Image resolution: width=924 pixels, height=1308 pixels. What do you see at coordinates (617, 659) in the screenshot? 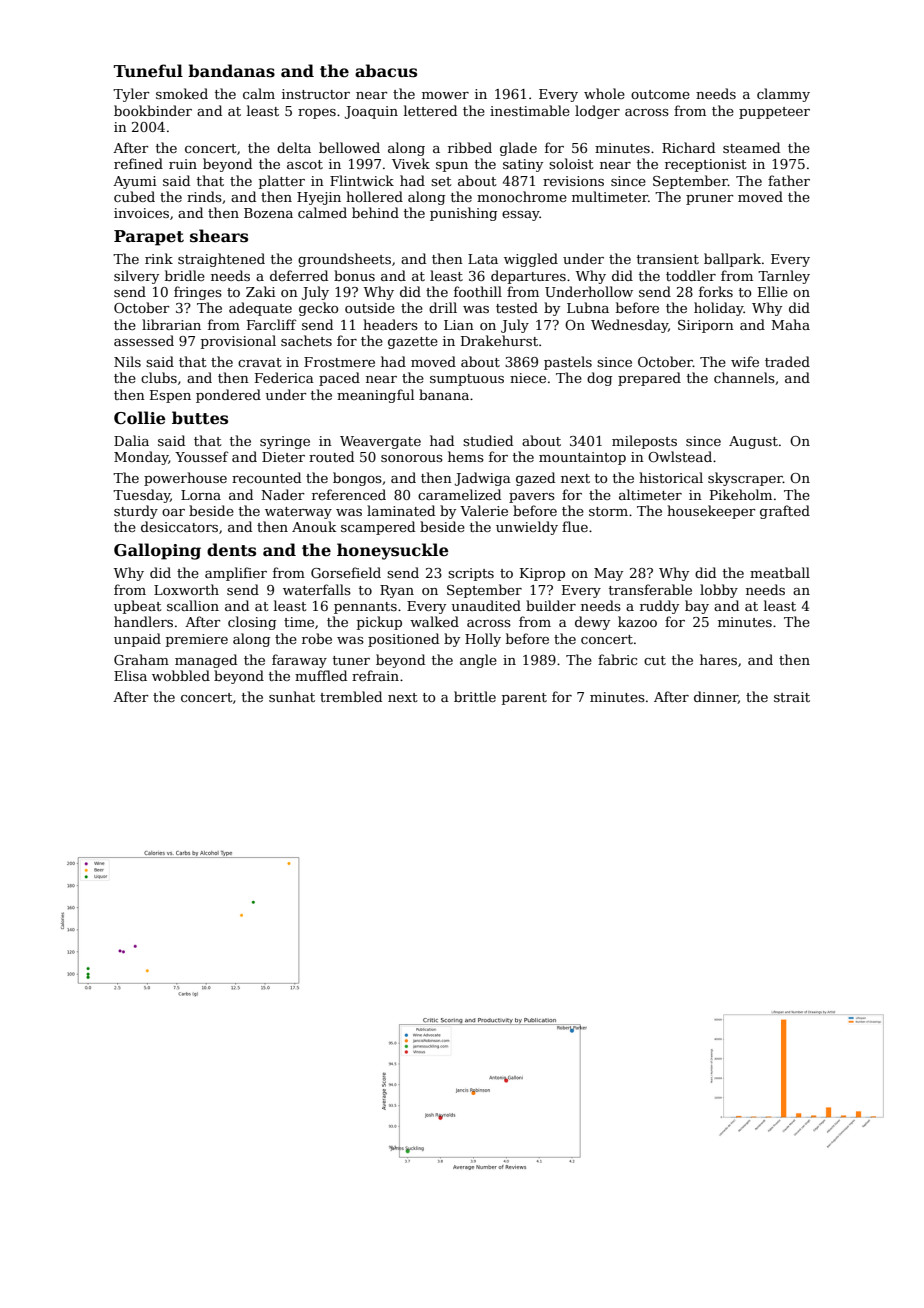
I see `fabric` at bounding box center [617, 659].
